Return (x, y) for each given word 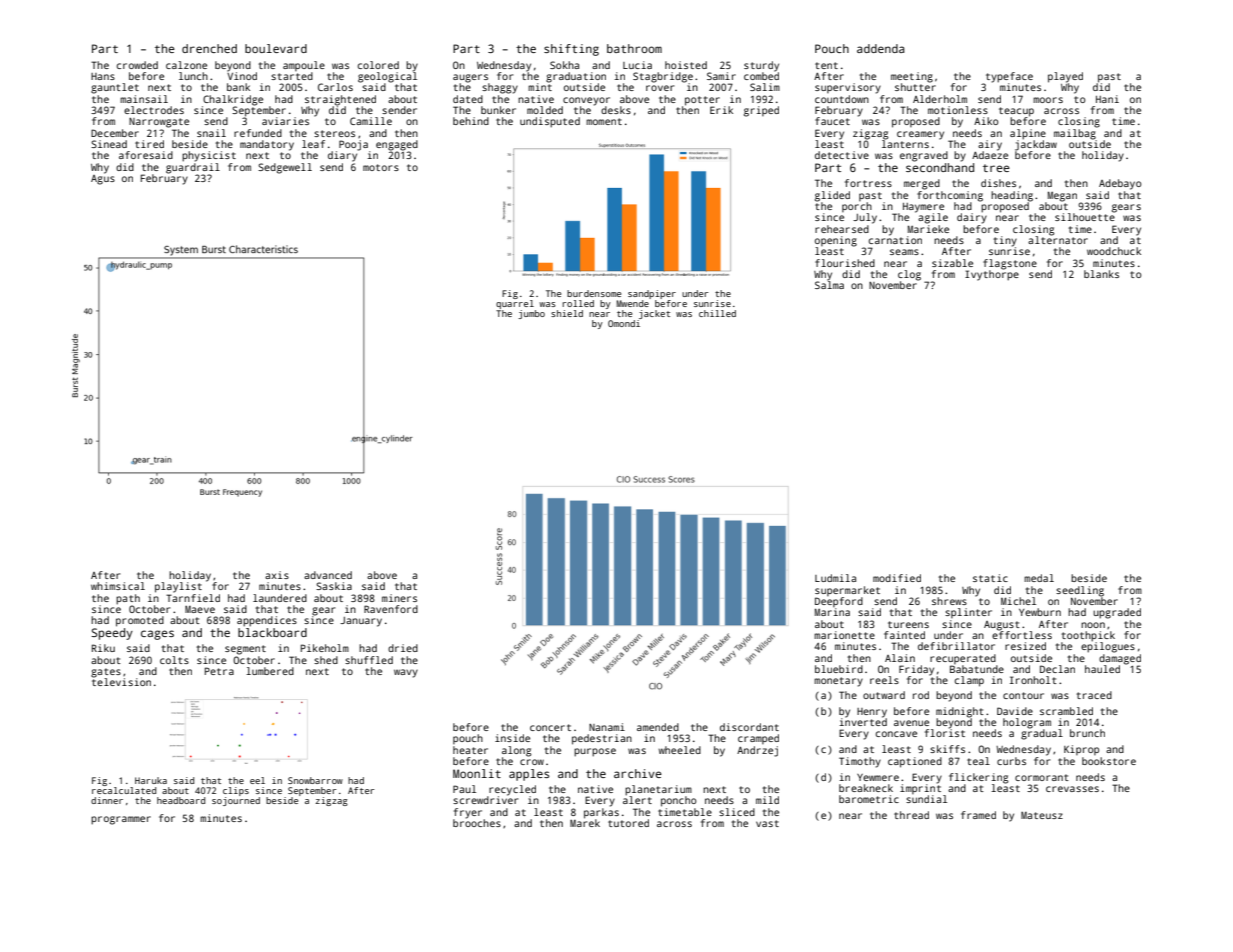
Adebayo (1120, 184)
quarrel (515, 304)
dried (403, 648)
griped (761, 111)
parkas (601, 813)
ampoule (304, 66)
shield (567, 313)
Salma (829, 285)
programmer (121, 820)
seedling (1080, 591)
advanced (328, 575)
